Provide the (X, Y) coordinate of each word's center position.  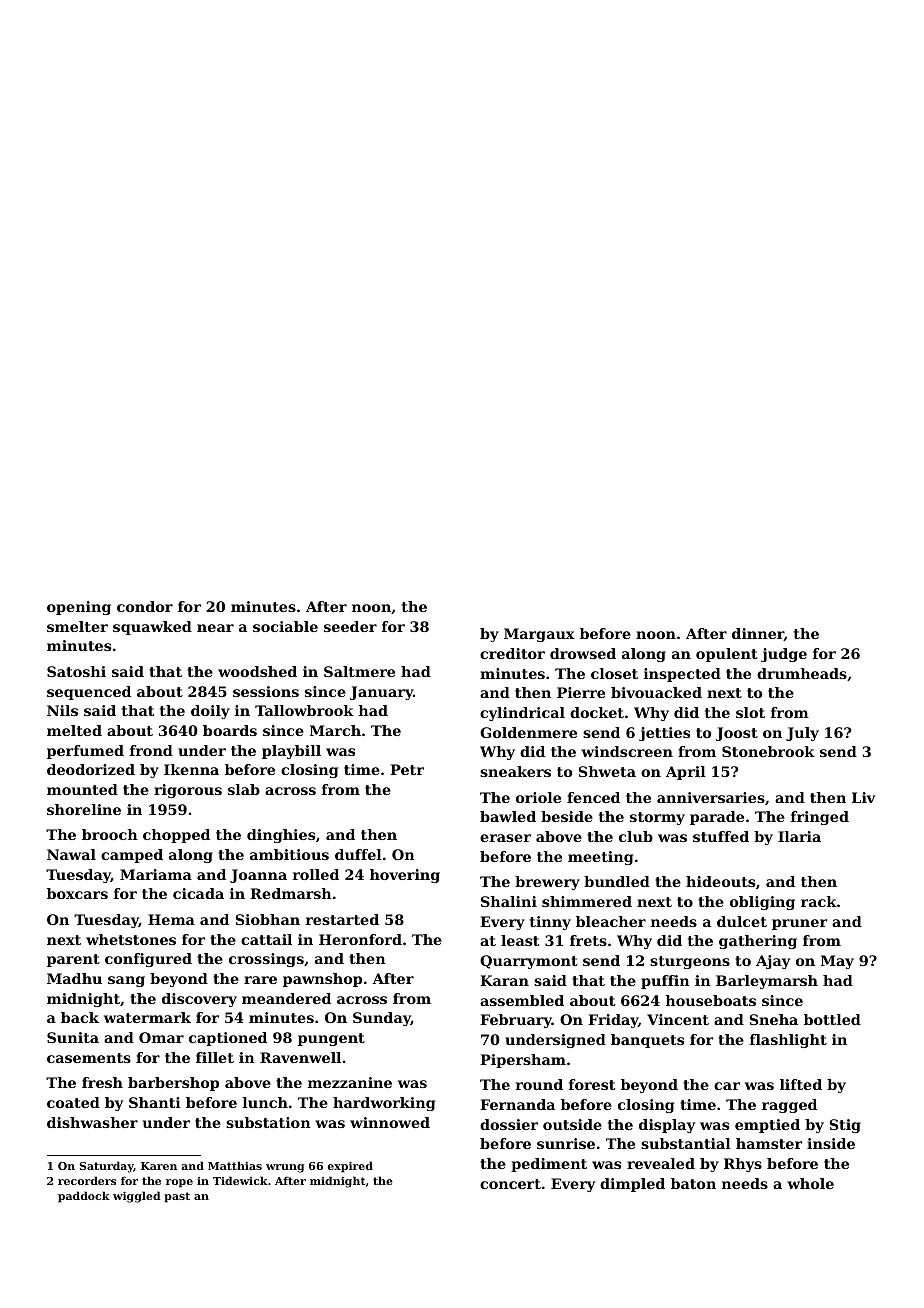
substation (268, 1122)
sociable (285, 626)
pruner (799, 924)
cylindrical (522, 714)
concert (510, 1184)
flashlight (788, 1041)
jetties (664, 734)
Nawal (71, 854)
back (80, 1017)
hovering (405, 876)
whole (810, 1183)
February (516, 1021)
